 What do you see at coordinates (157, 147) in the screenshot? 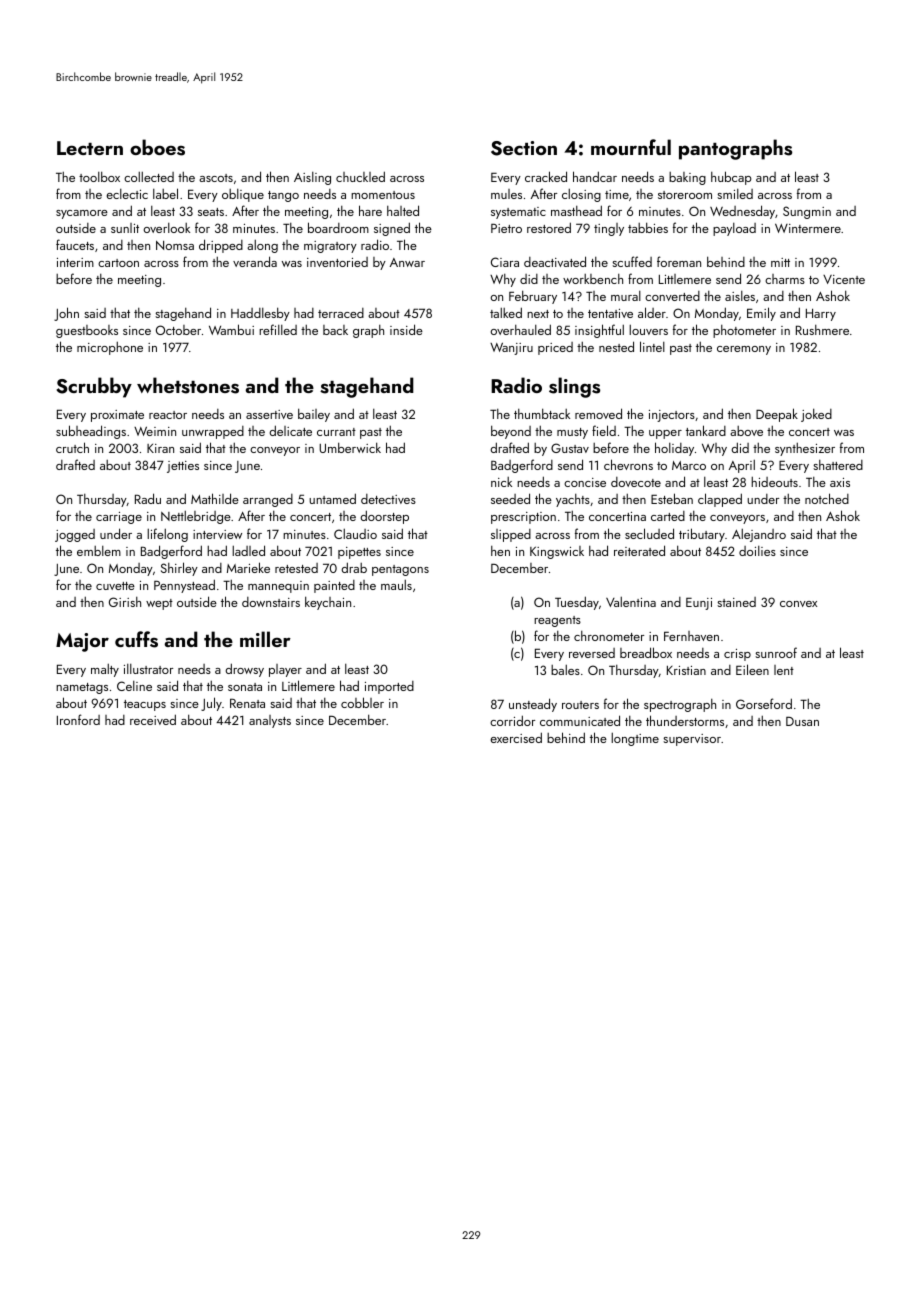
I see `oboes` at bounding box center [157, 147].
